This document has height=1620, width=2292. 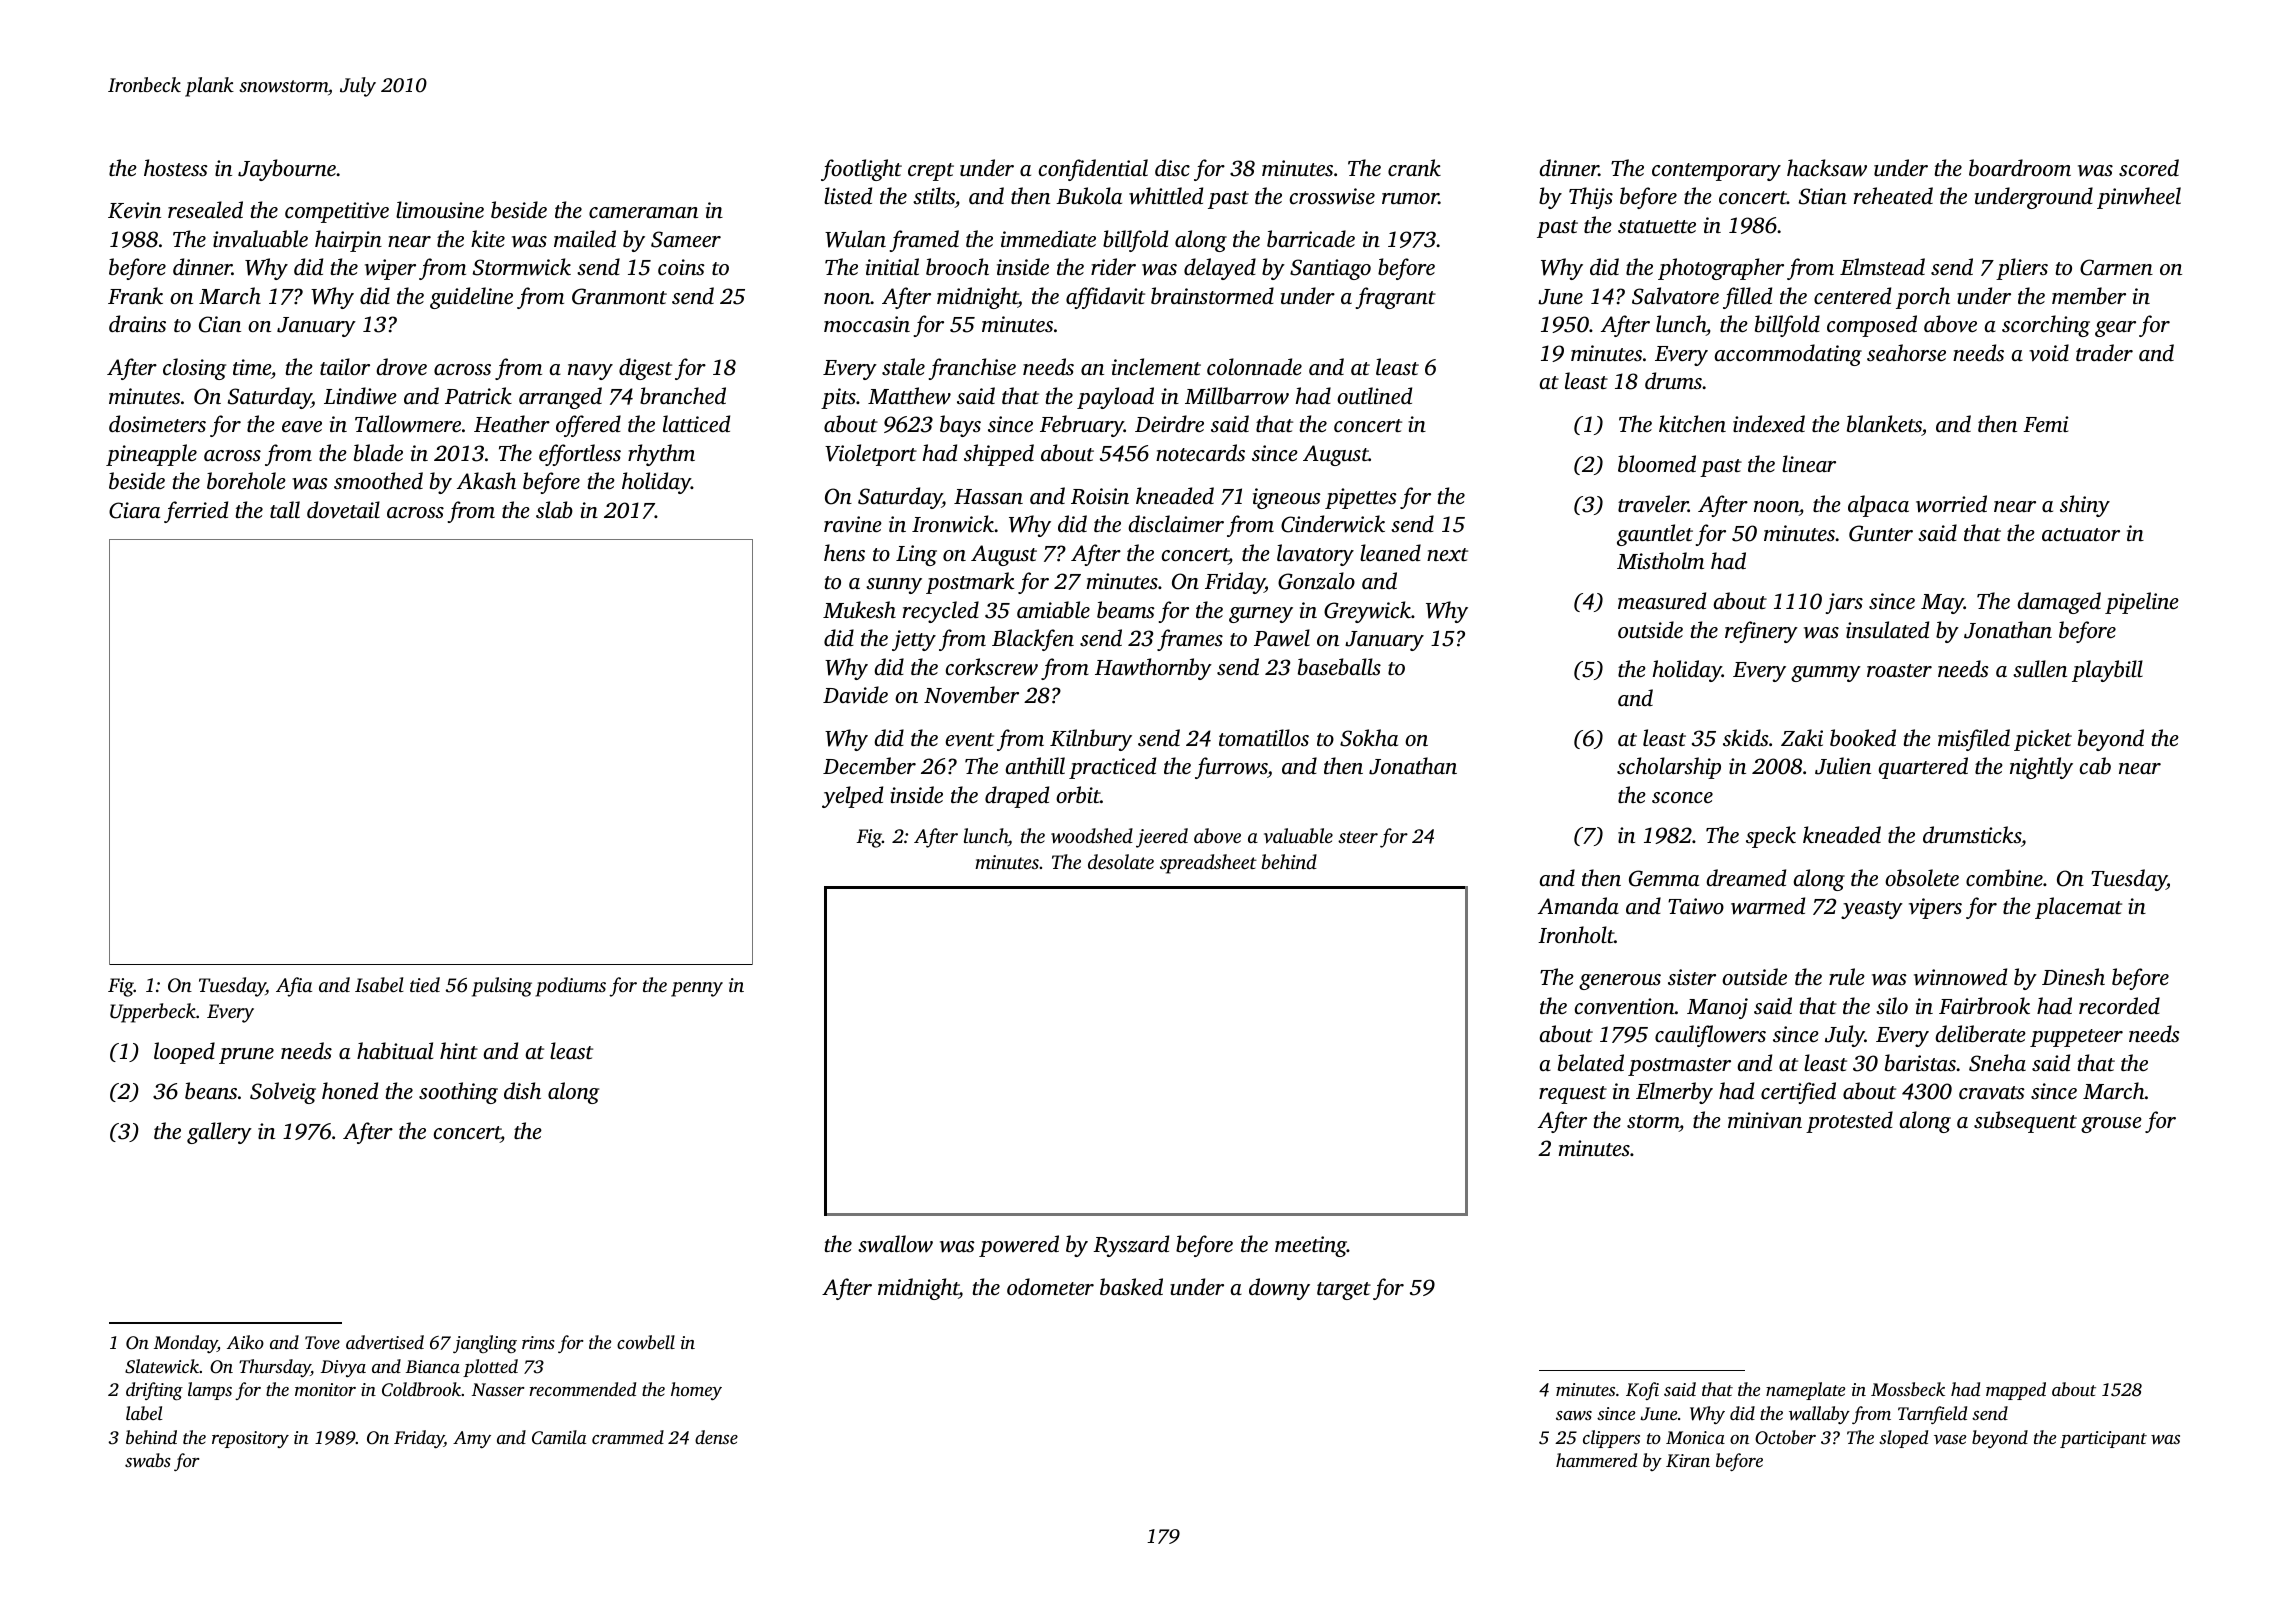 I want to click on convention, so click(x=1625, y=1006).
